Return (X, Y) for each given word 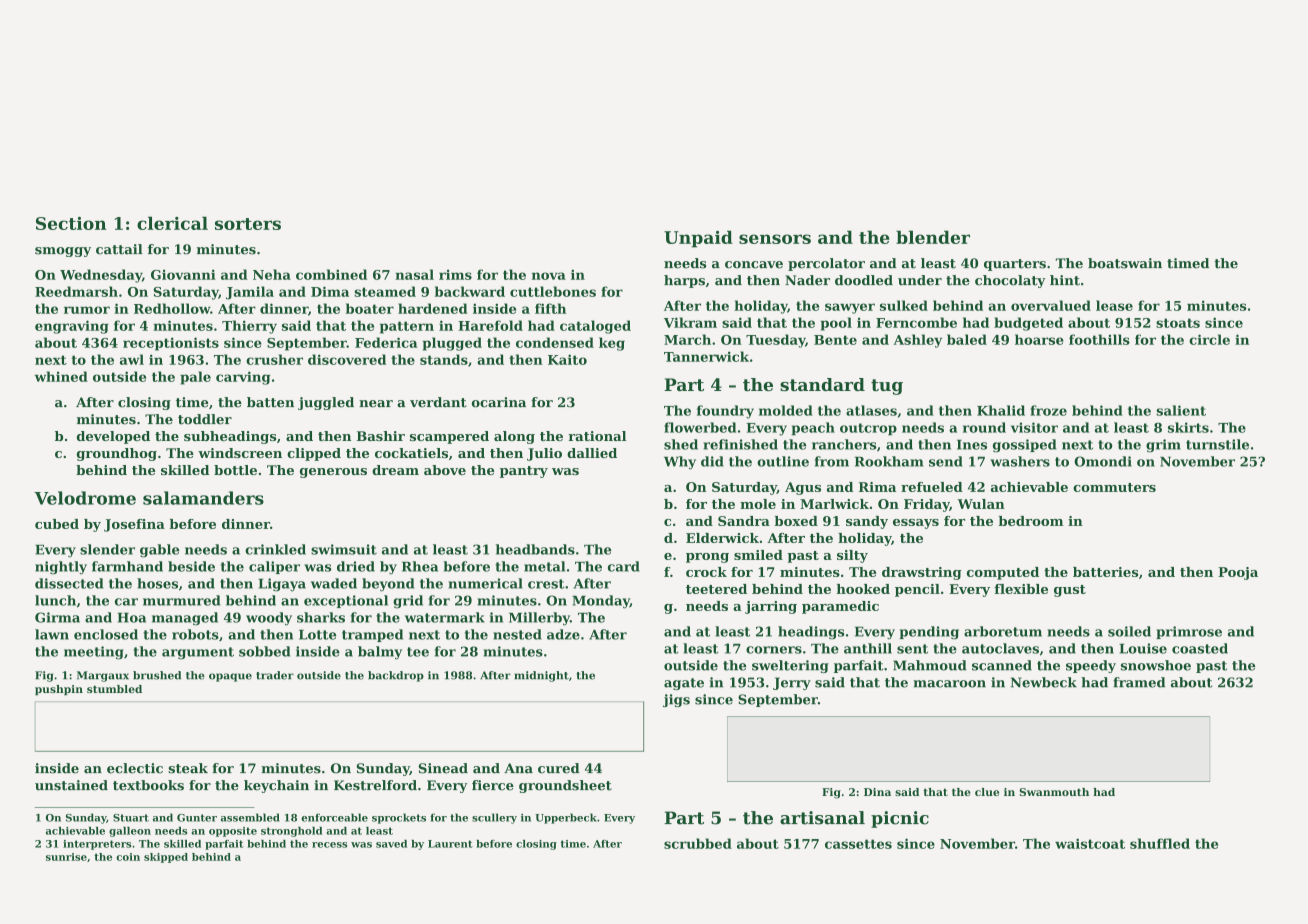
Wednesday (101, 276)
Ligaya (282, 585)
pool (836, 324)
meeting (94, 653)
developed (113, 437)
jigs (676, 700)
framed (1139, 682)
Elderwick (722, 538)
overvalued (1051, 305)
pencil (917, 590)
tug (887, 387)
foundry (725, 412)
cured (559, 768)
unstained (71, 785)
